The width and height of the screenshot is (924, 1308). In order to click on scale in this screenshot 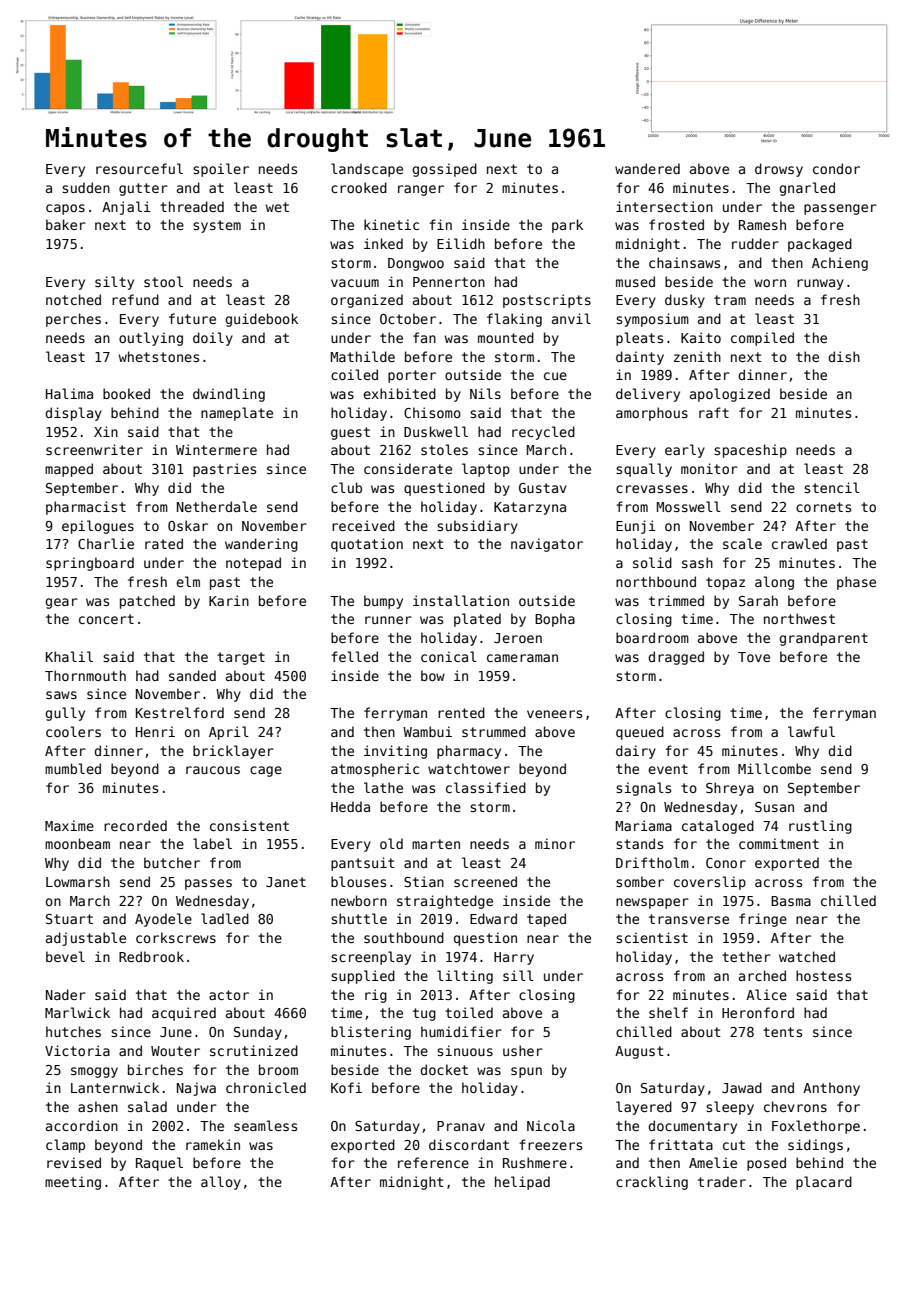, I will do `click(742, 543)`.
